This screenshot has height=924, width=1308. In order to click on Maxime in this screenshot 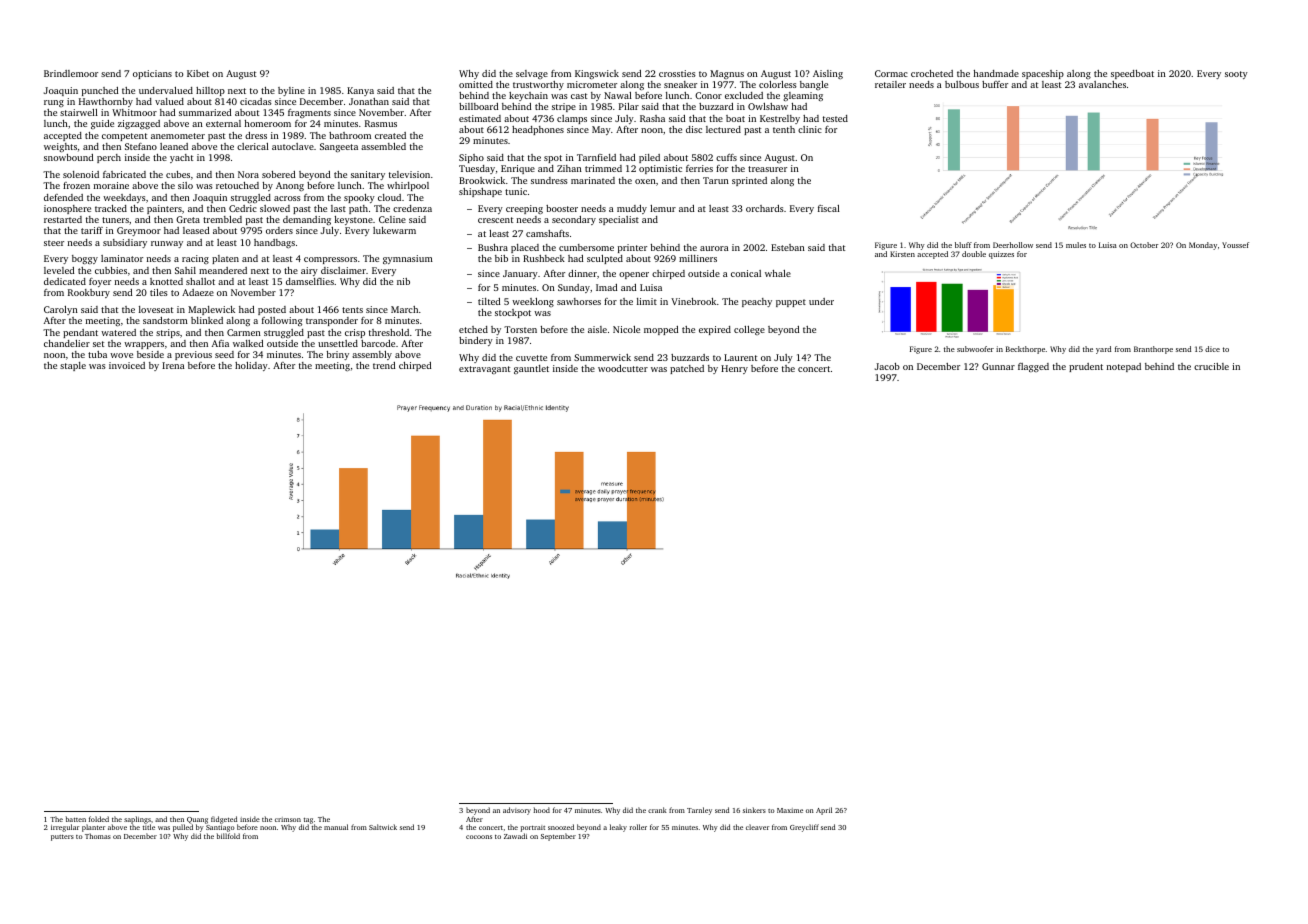, I will do `click(790, 810)`.
